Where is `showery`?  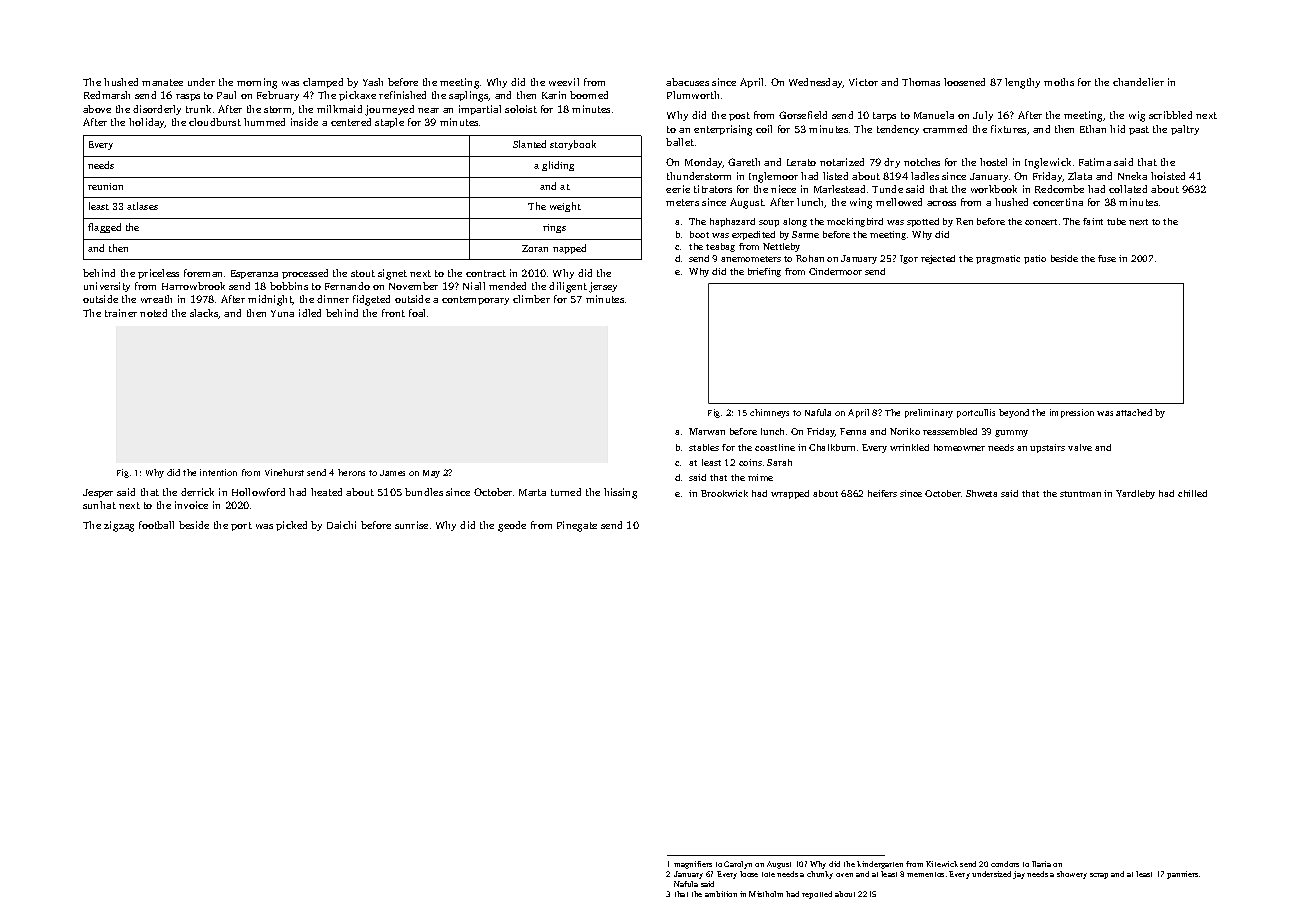 showery is located at coordinates (1072, 875).
